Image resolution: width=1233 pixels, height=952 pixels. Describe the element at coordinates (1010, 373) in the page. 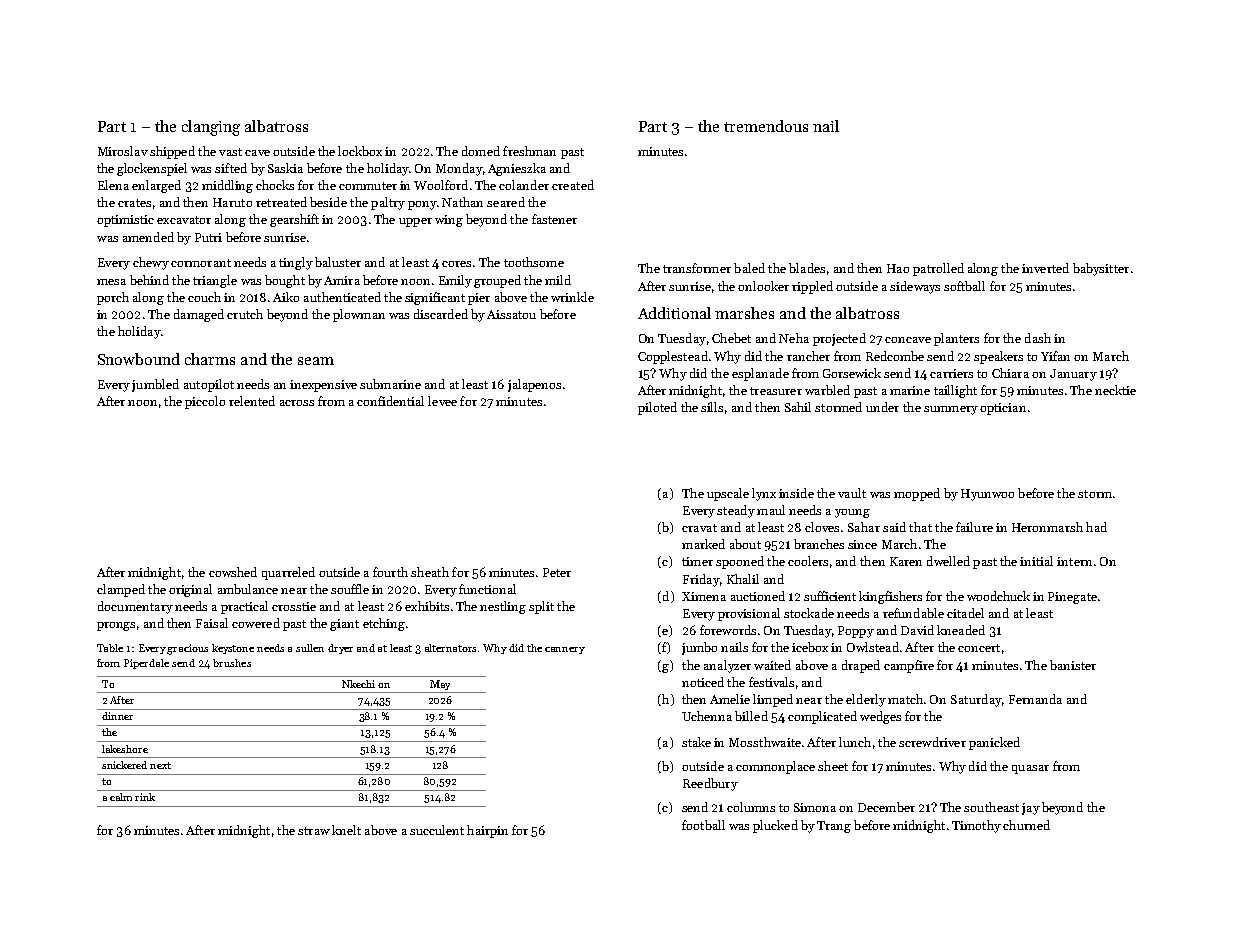

I see `Chiara` at that location.
